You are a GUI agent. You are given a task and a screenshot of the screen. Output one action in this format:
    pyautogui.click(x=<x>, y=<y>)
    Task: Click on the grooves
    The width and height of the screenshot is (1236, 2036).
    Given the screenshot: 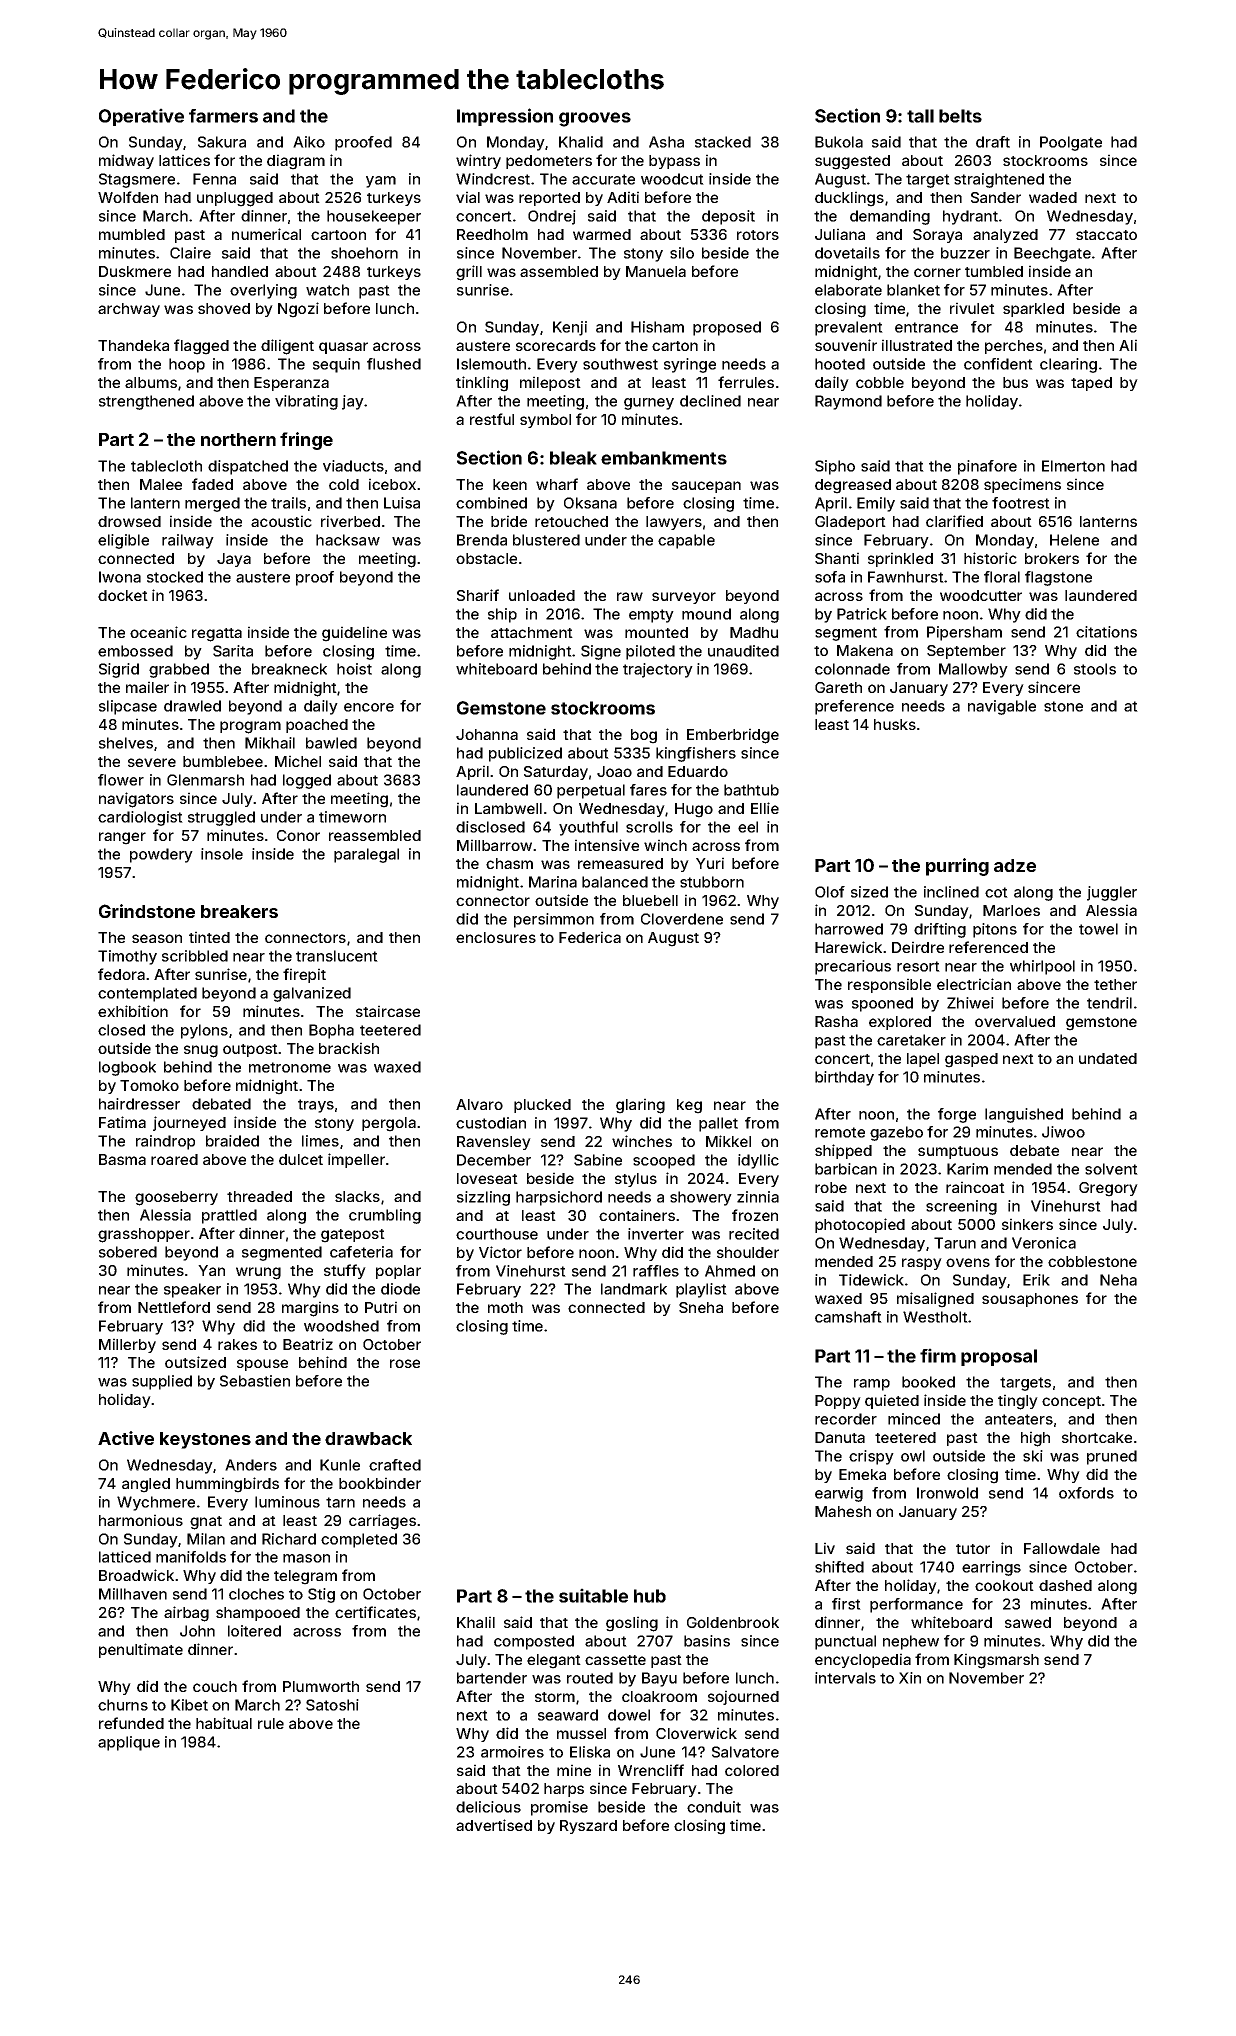 What is the action you would take?
    pyautogui.click(x=595, y=119)
